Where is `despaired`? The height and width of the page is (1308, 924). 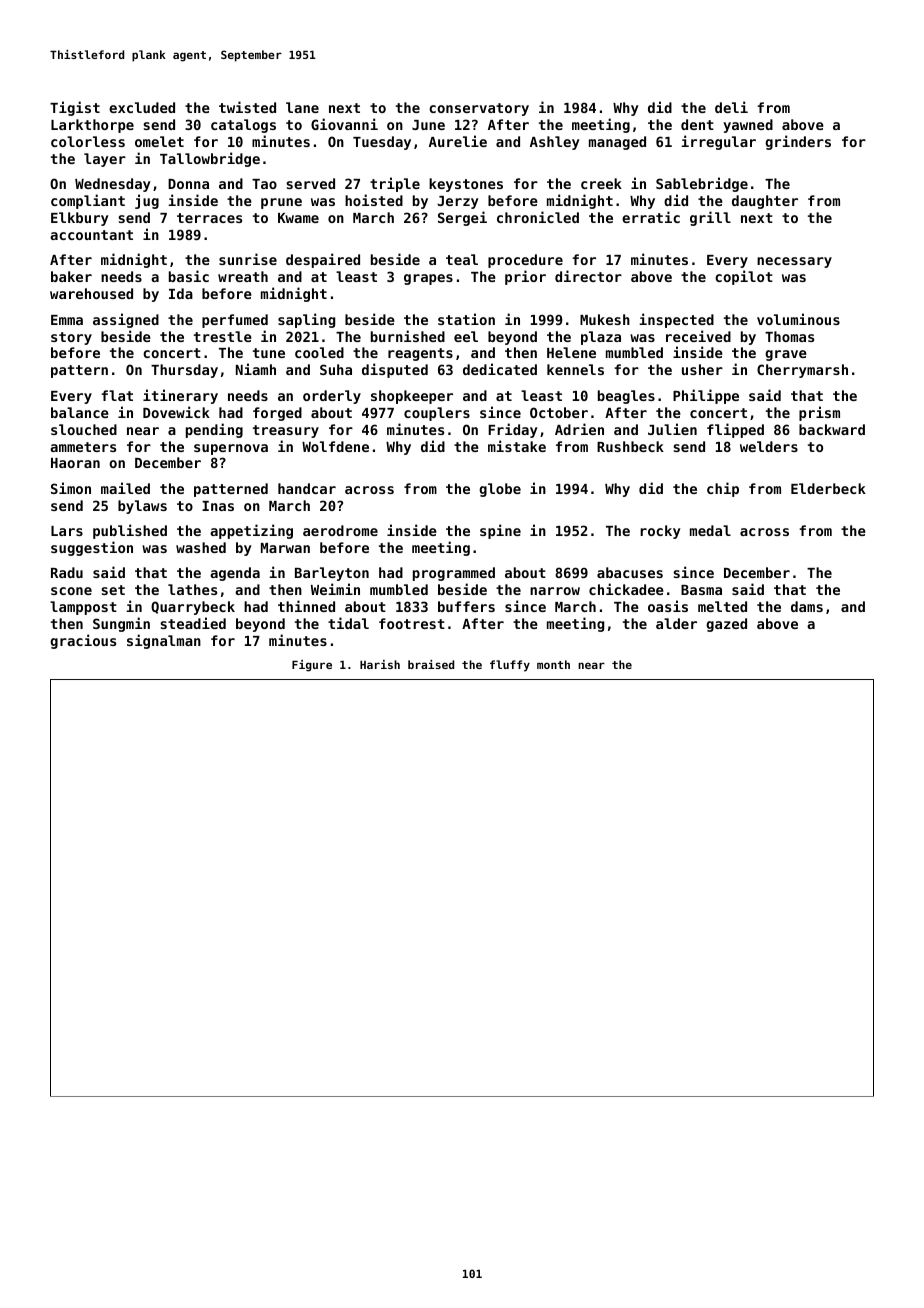
despaired is located at coordinates (323, 260).
